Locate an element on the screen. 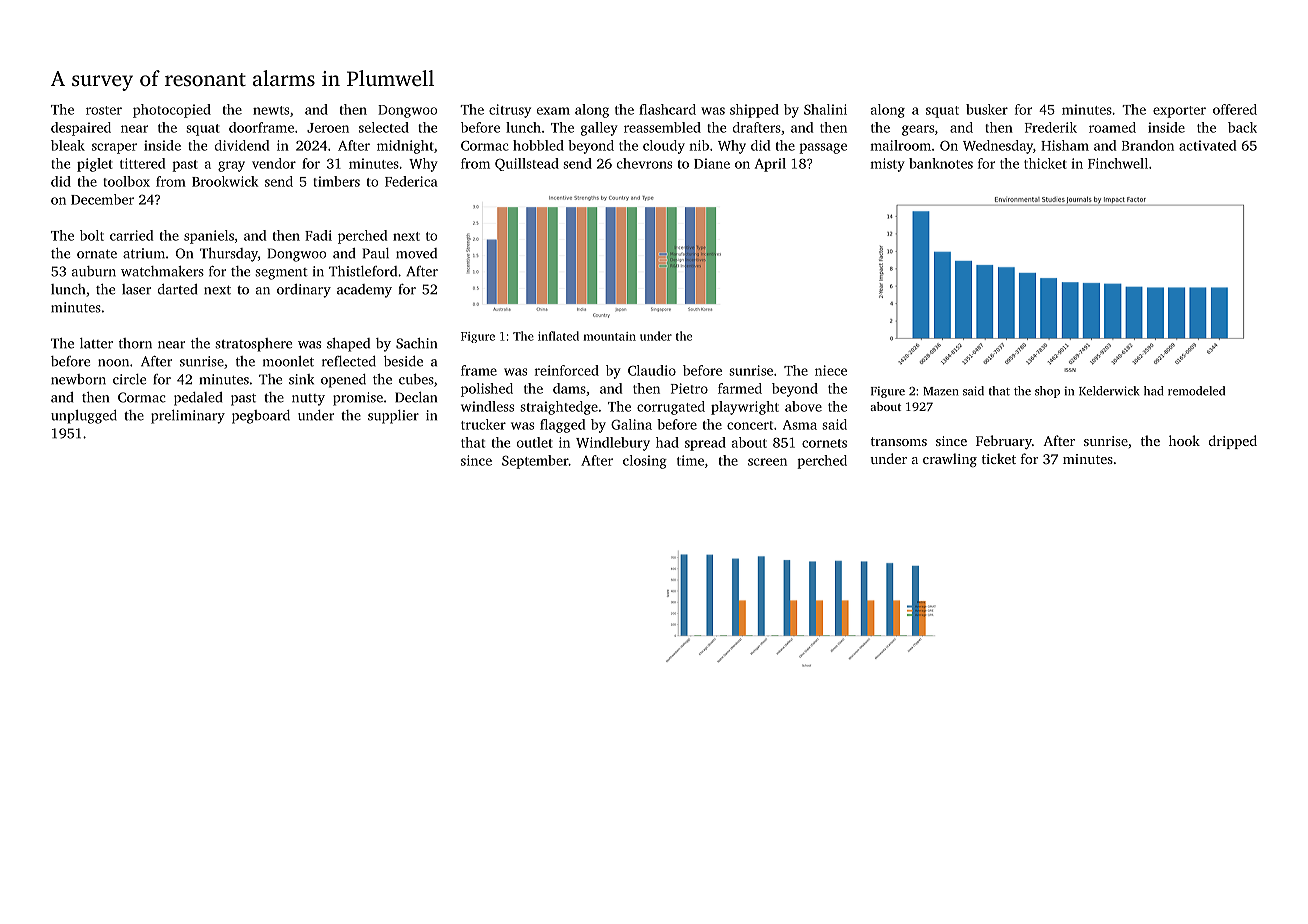 The width and height of the screenshot is (1308, 924). inflated is located at coordinates (558, 336).
